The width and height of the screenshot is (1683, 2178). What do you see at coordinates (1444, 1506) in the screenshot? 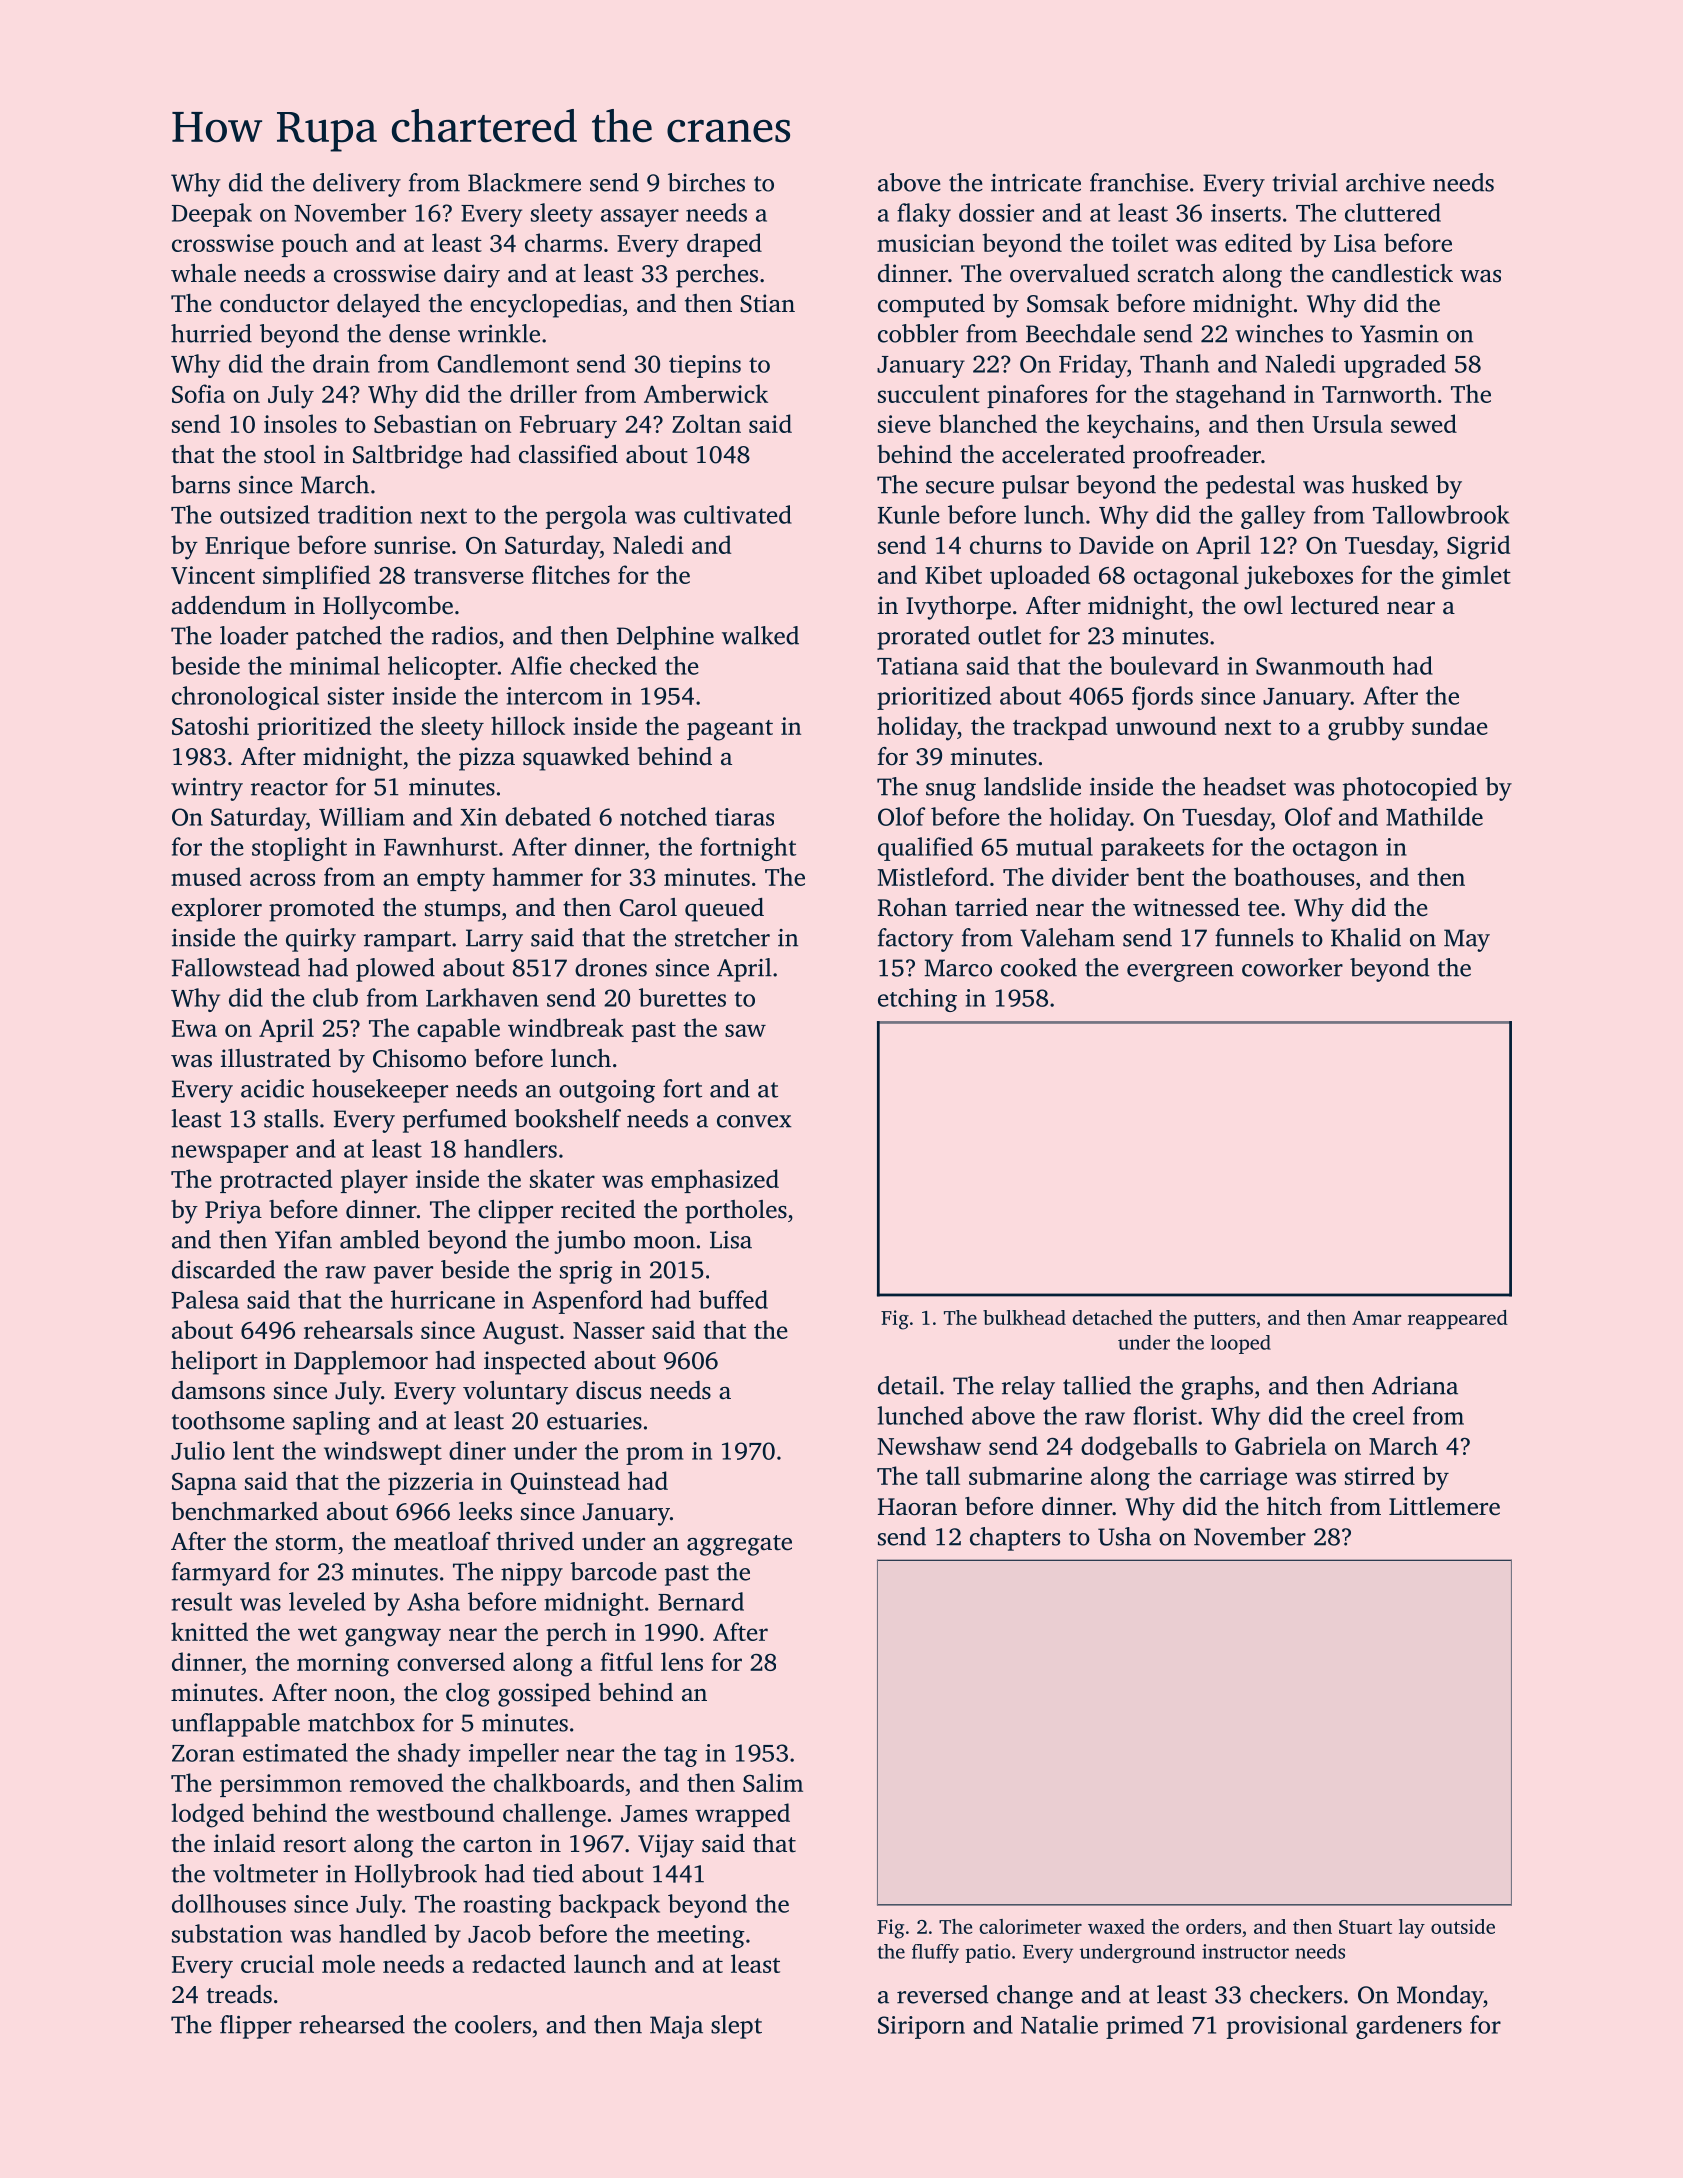
I see `Littlemere` at bounding box center [1444, 1506].
